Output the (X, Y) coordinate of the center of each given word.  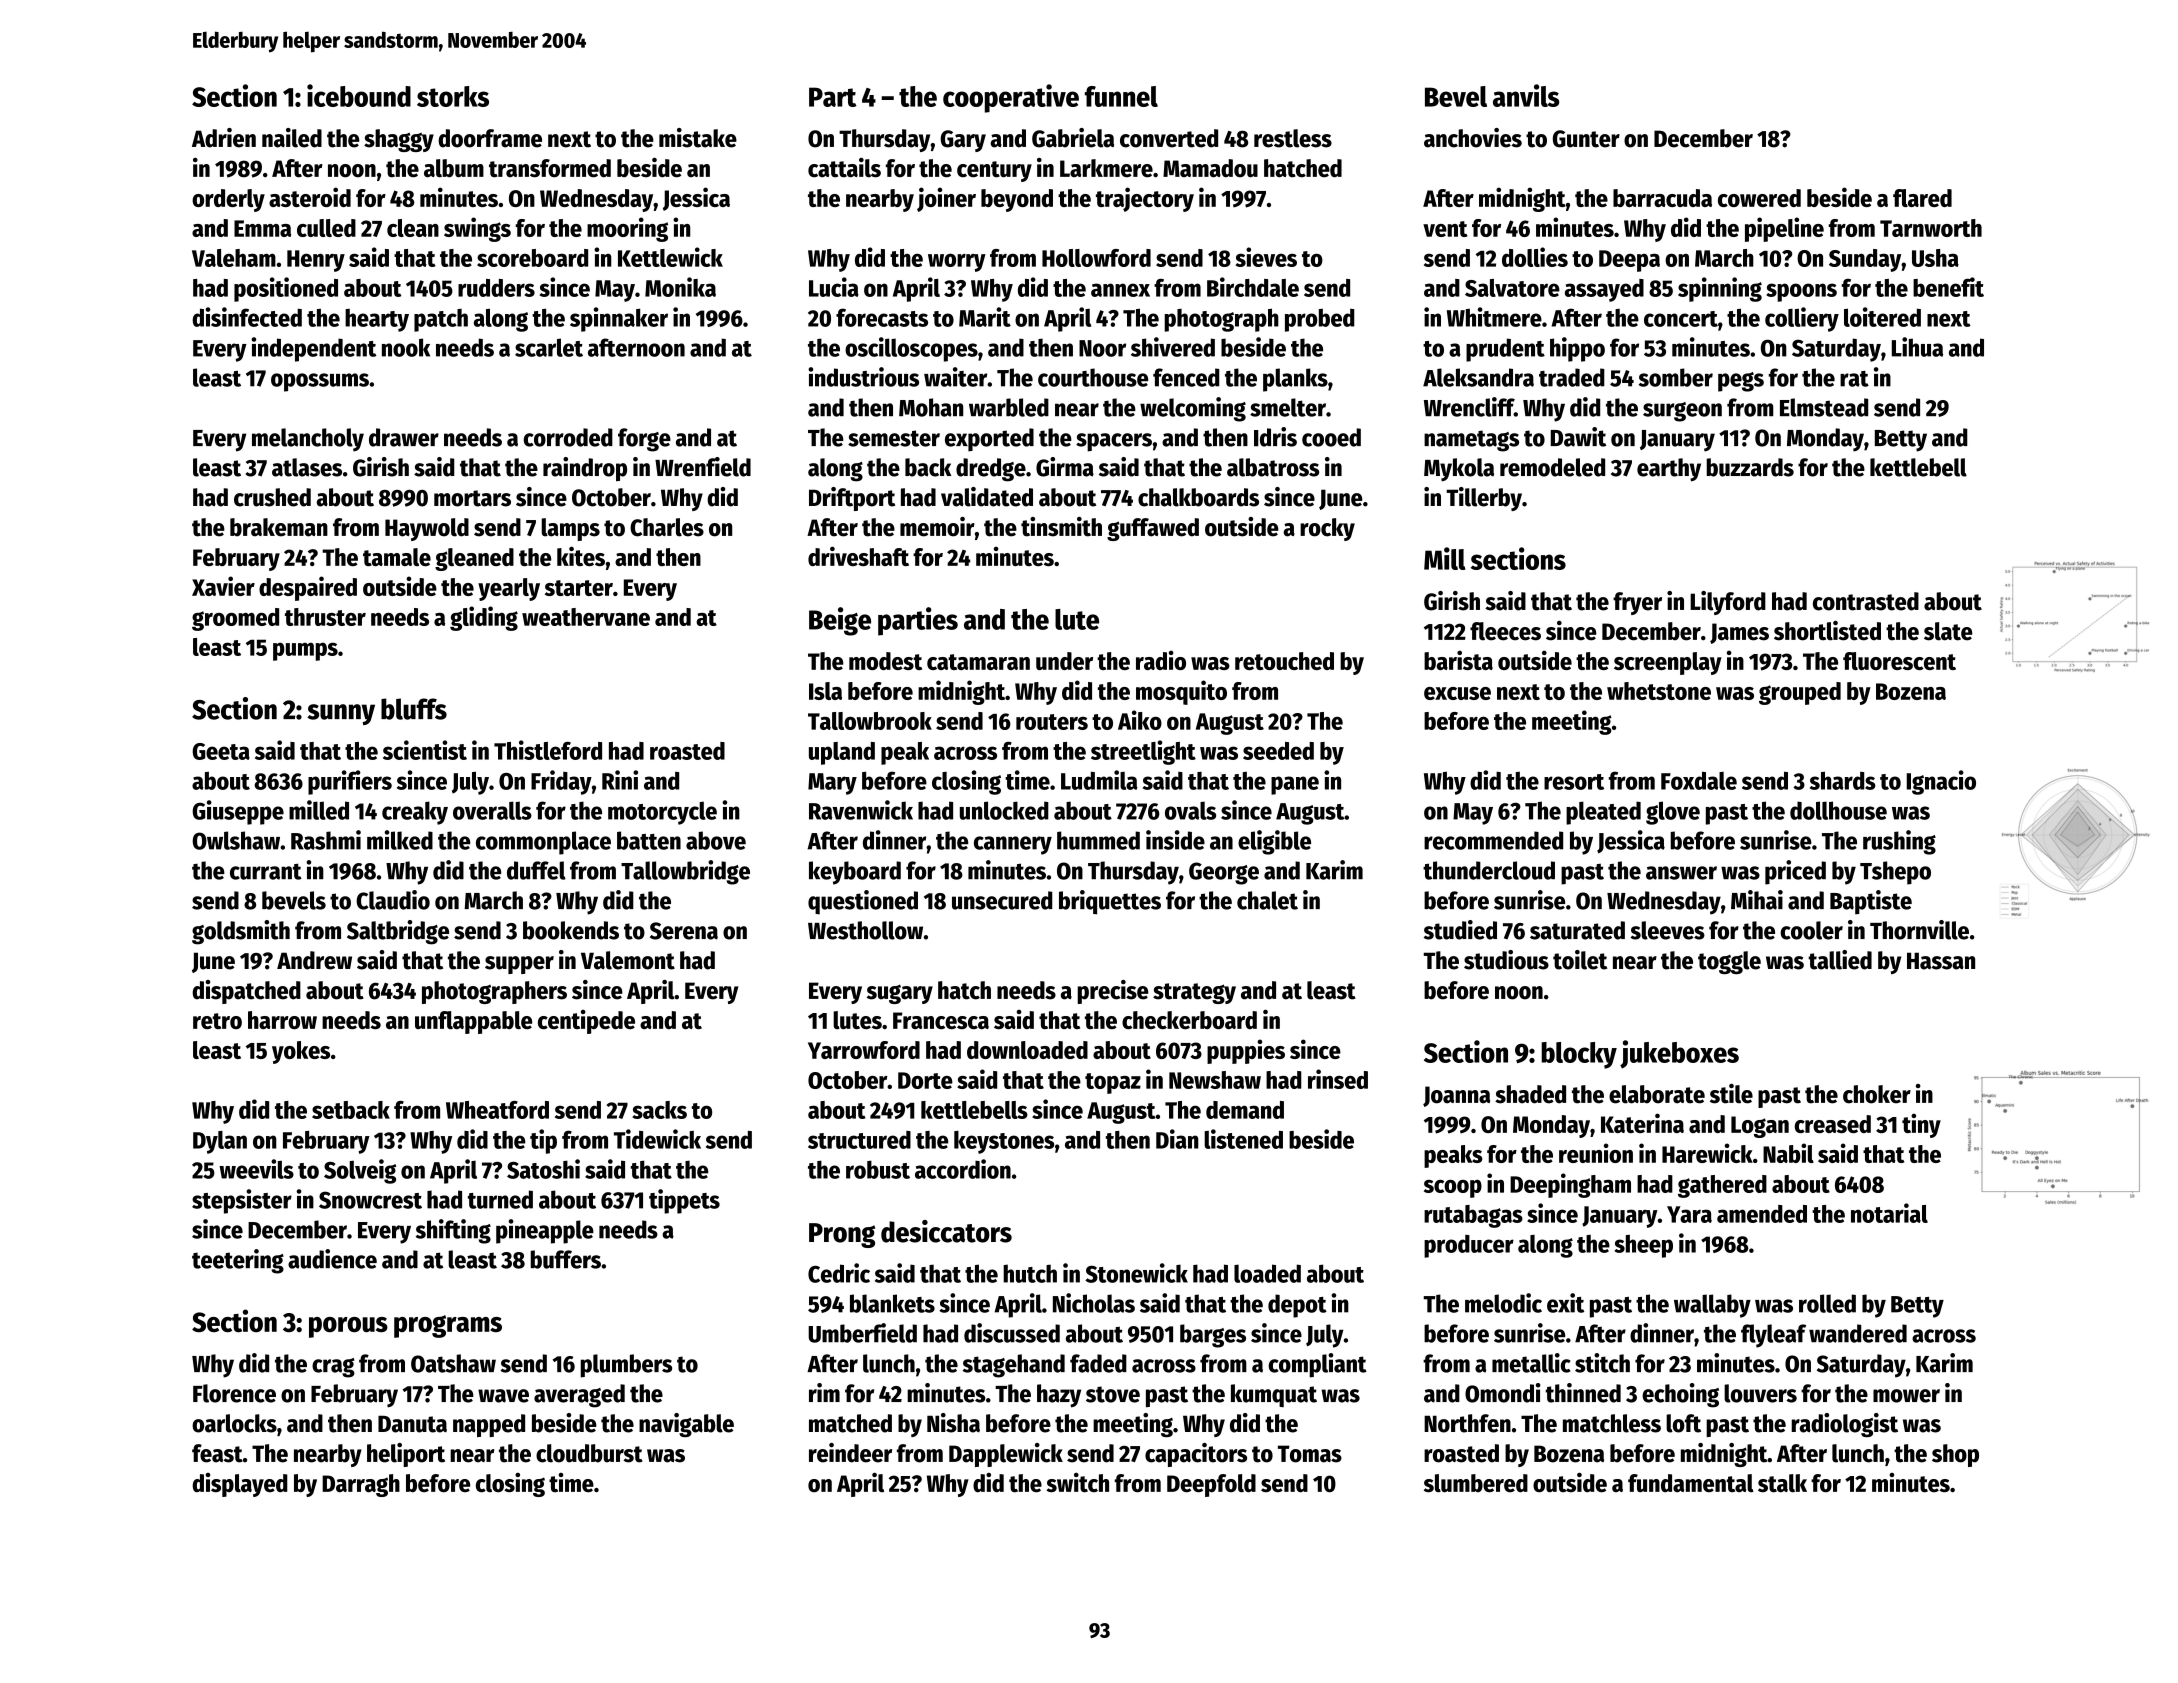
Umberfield (862, 1333)
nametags (1471, 441)
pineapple (545, 1231)
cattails (844, 168)
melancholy (308, 440)
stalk (1782, 1483)
